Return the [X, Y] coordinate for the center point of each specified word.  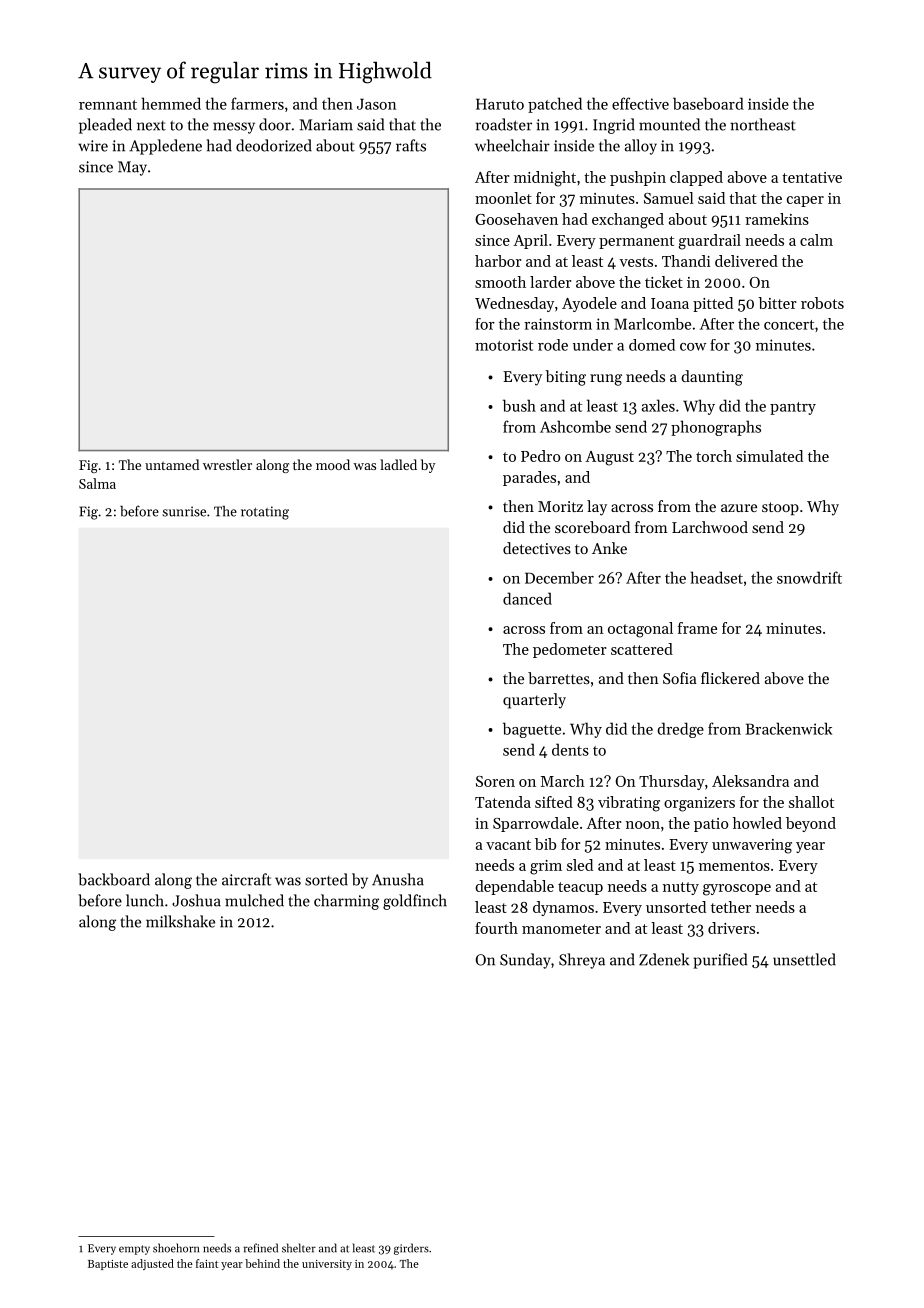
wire [93, 146]
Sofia [680, 678]
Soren [495, 781]
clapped [696, 178]
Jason [376, 104]
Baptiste [108, 1265]
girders [411, 1249]
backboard [114, 879]
